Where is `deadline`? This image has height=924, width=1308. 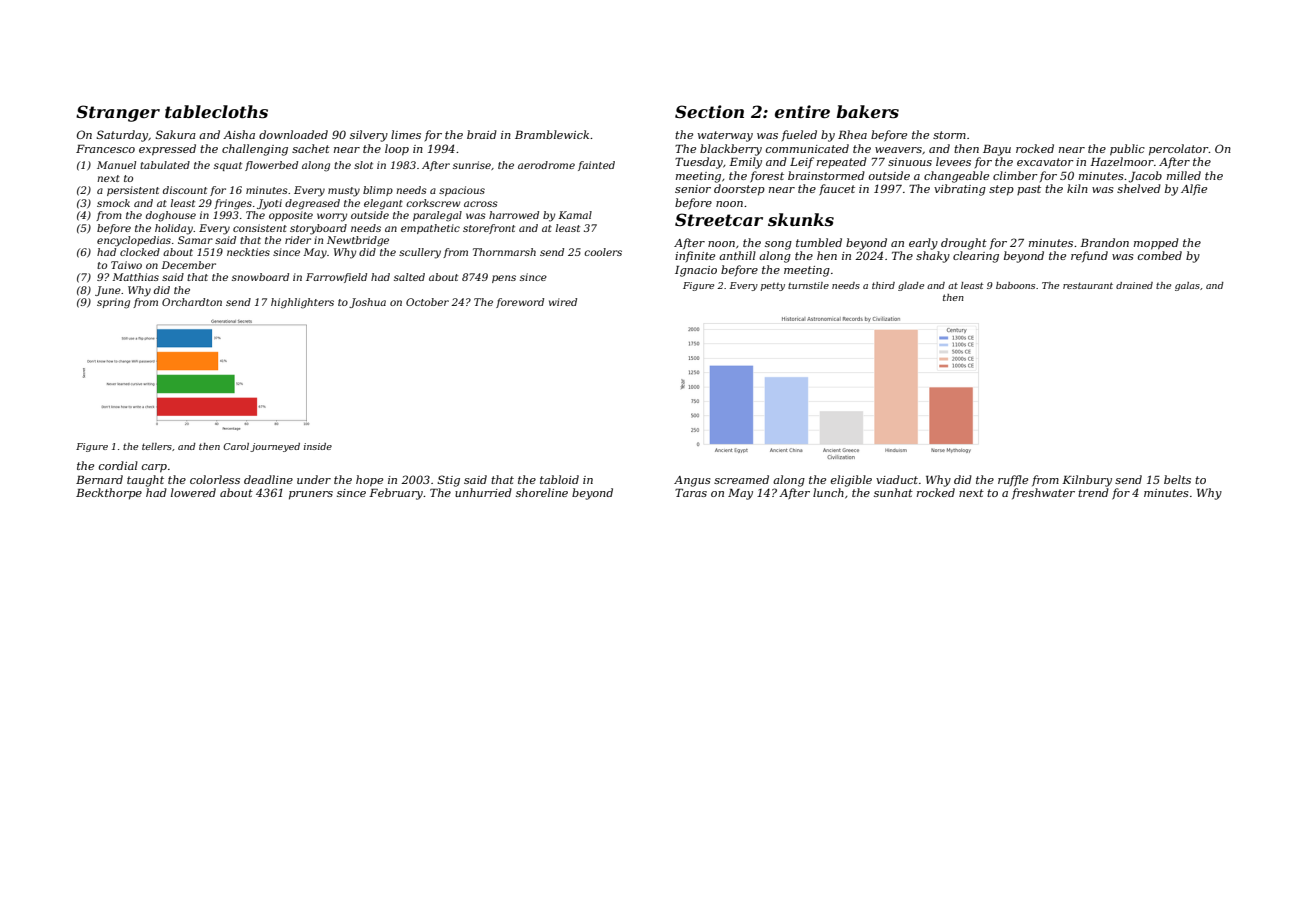 deadline is located at coordinates (268, 479).
